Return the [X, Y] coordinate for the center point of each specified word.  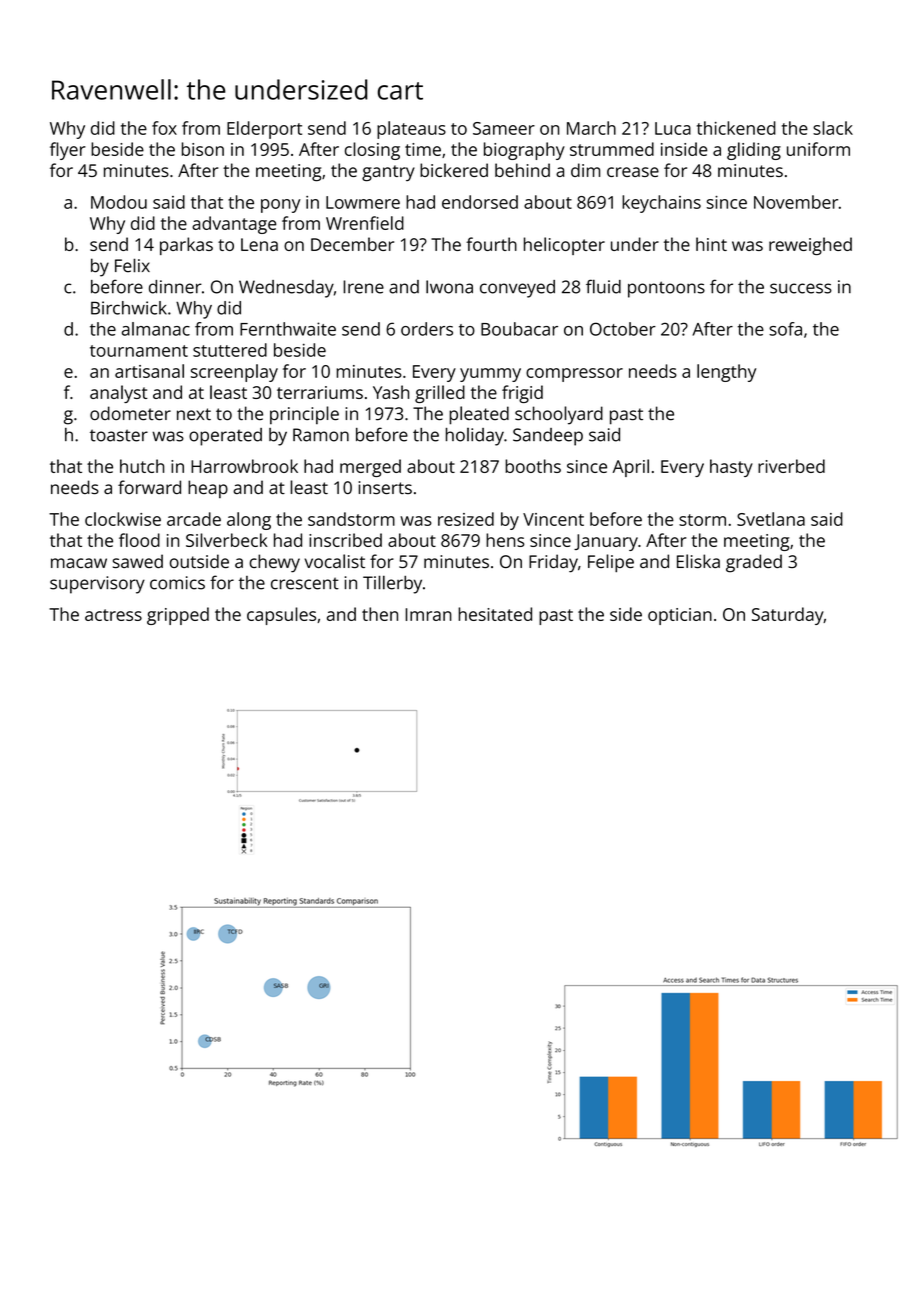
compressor [574, 375]
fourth [491, 244]
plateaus [411, 130]
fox [164, 128]
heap [208, 489]
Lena [259, 244]
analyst [119, 394]
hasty [731, 468]
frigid [522, 394]
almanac [156, 329]
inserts [385, 487]
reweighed [810, 246]
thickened [736, 128]
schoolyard [559, 415]
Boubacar [519, 329]
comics [177, 583]
